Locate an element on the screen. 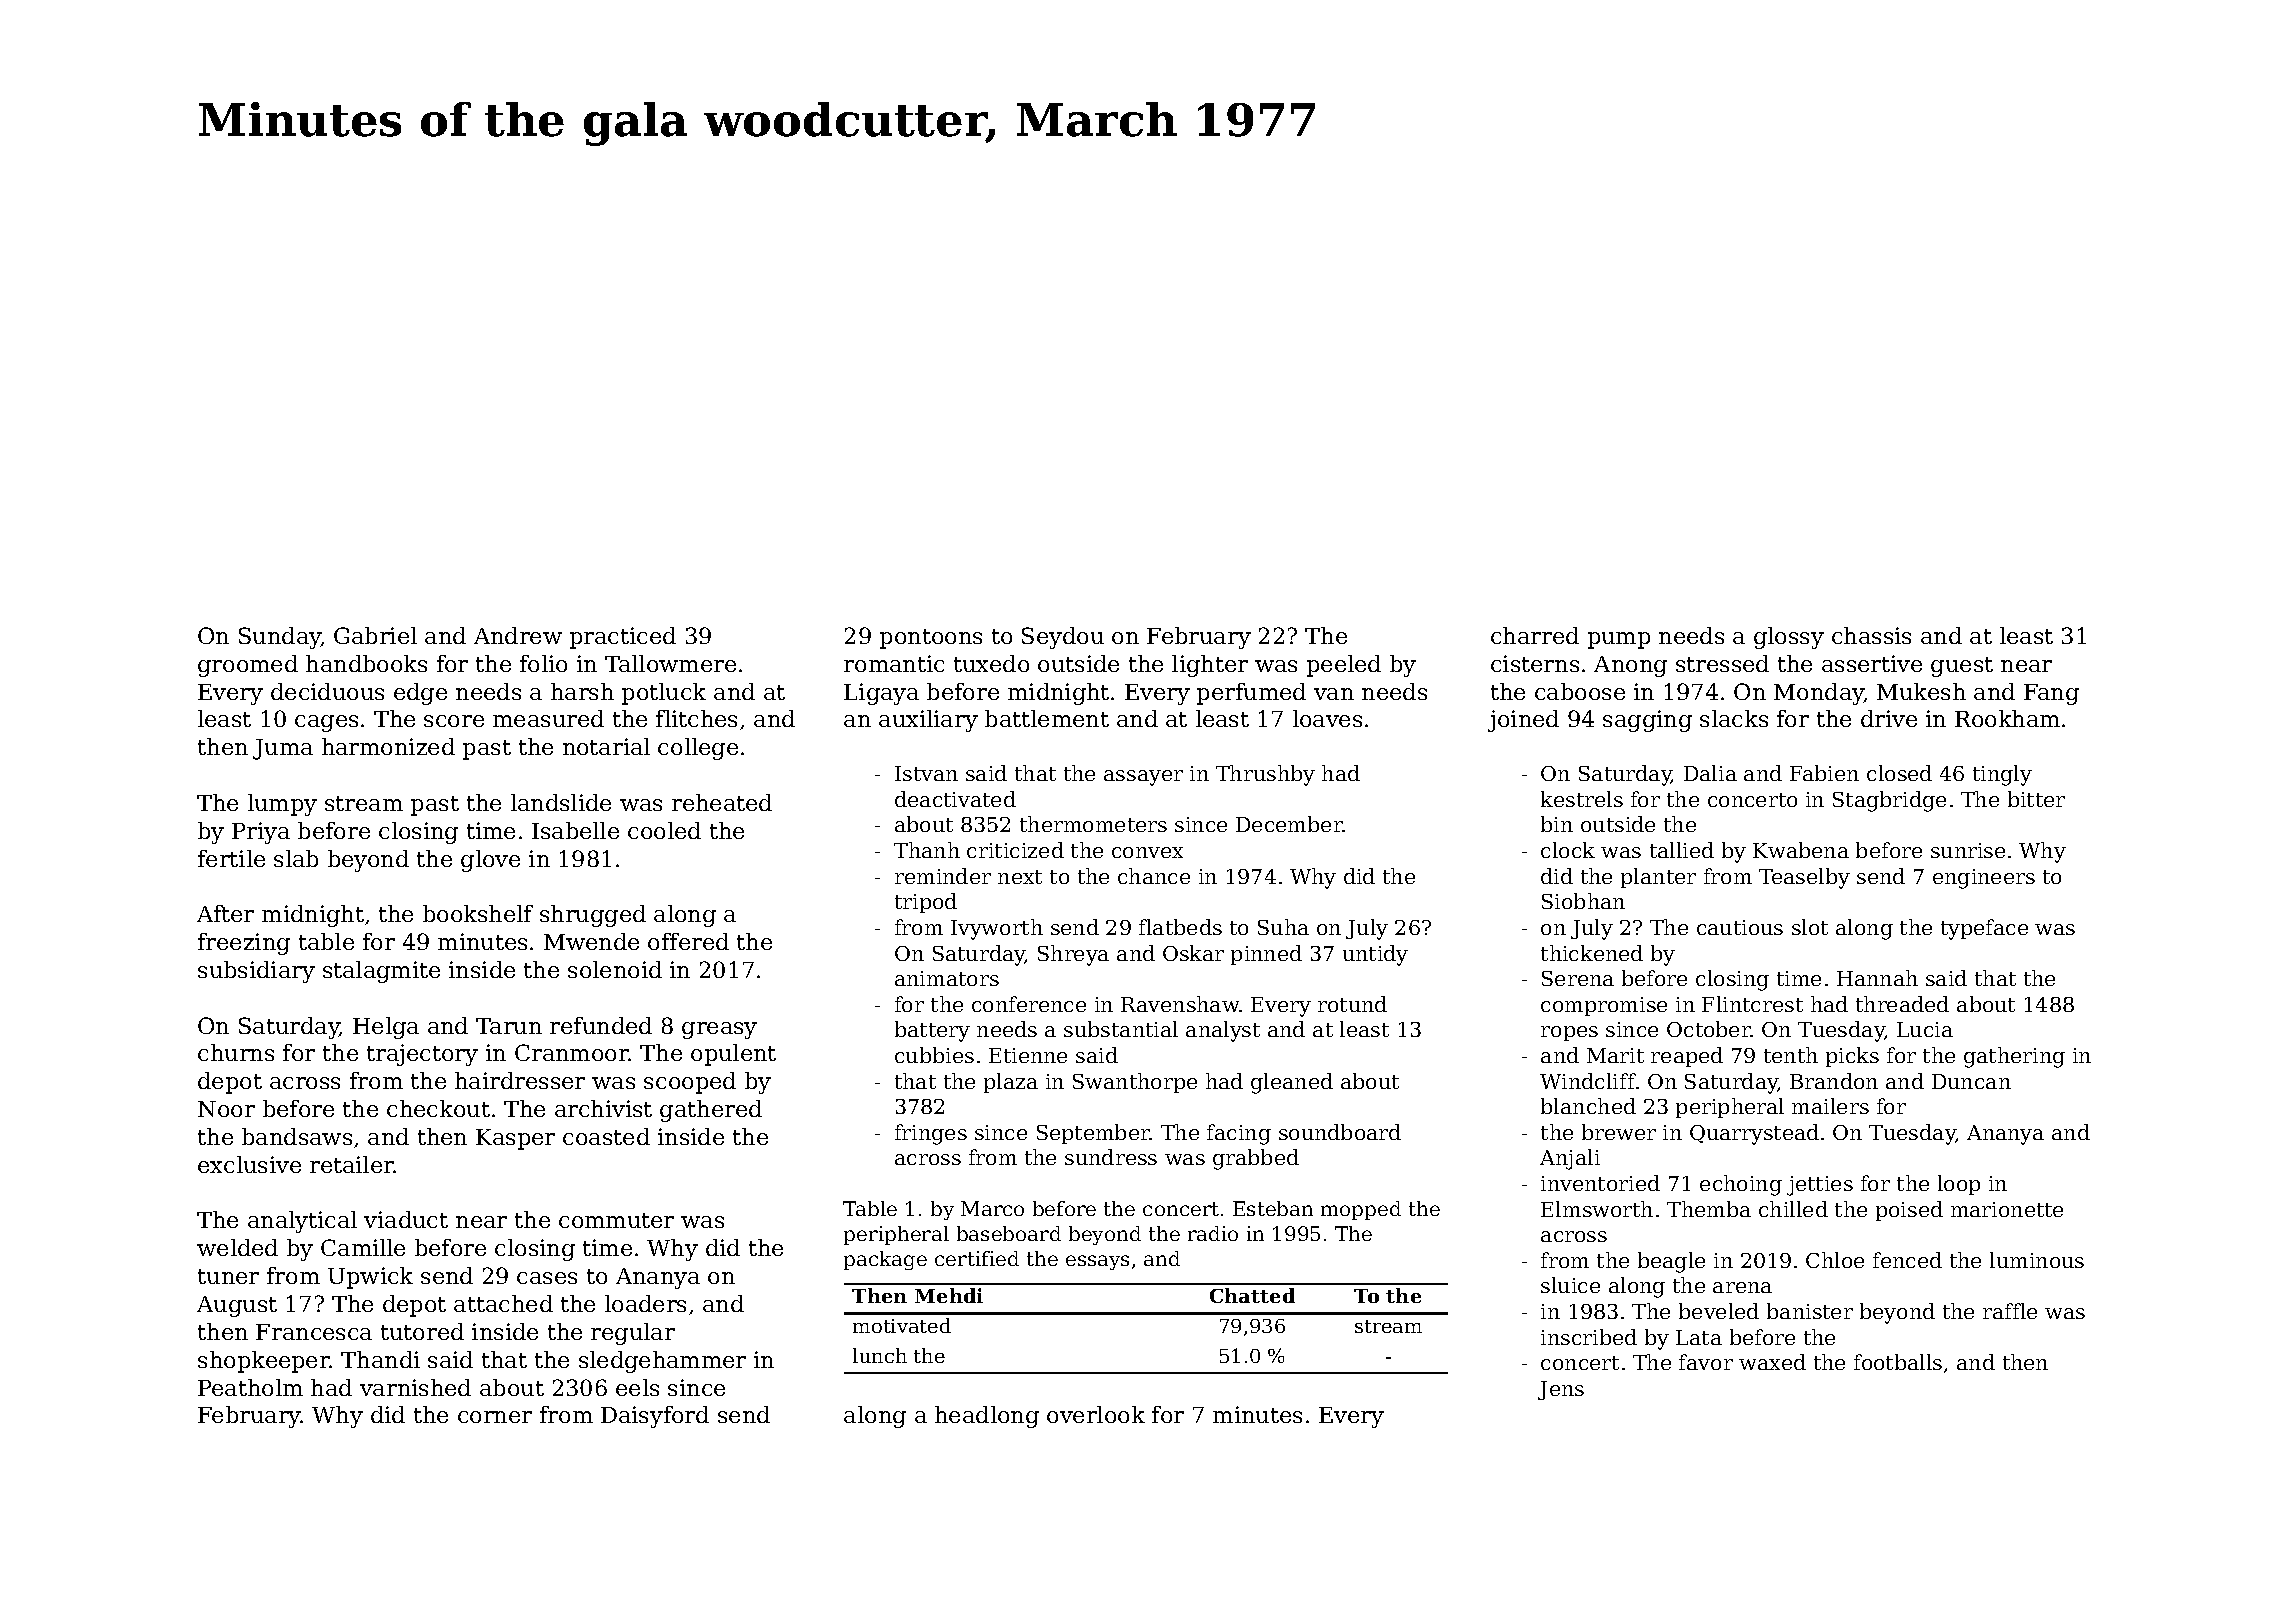 This screenshot has width=2292, height=1620. thickened is located at coordinates (1592, 953).
